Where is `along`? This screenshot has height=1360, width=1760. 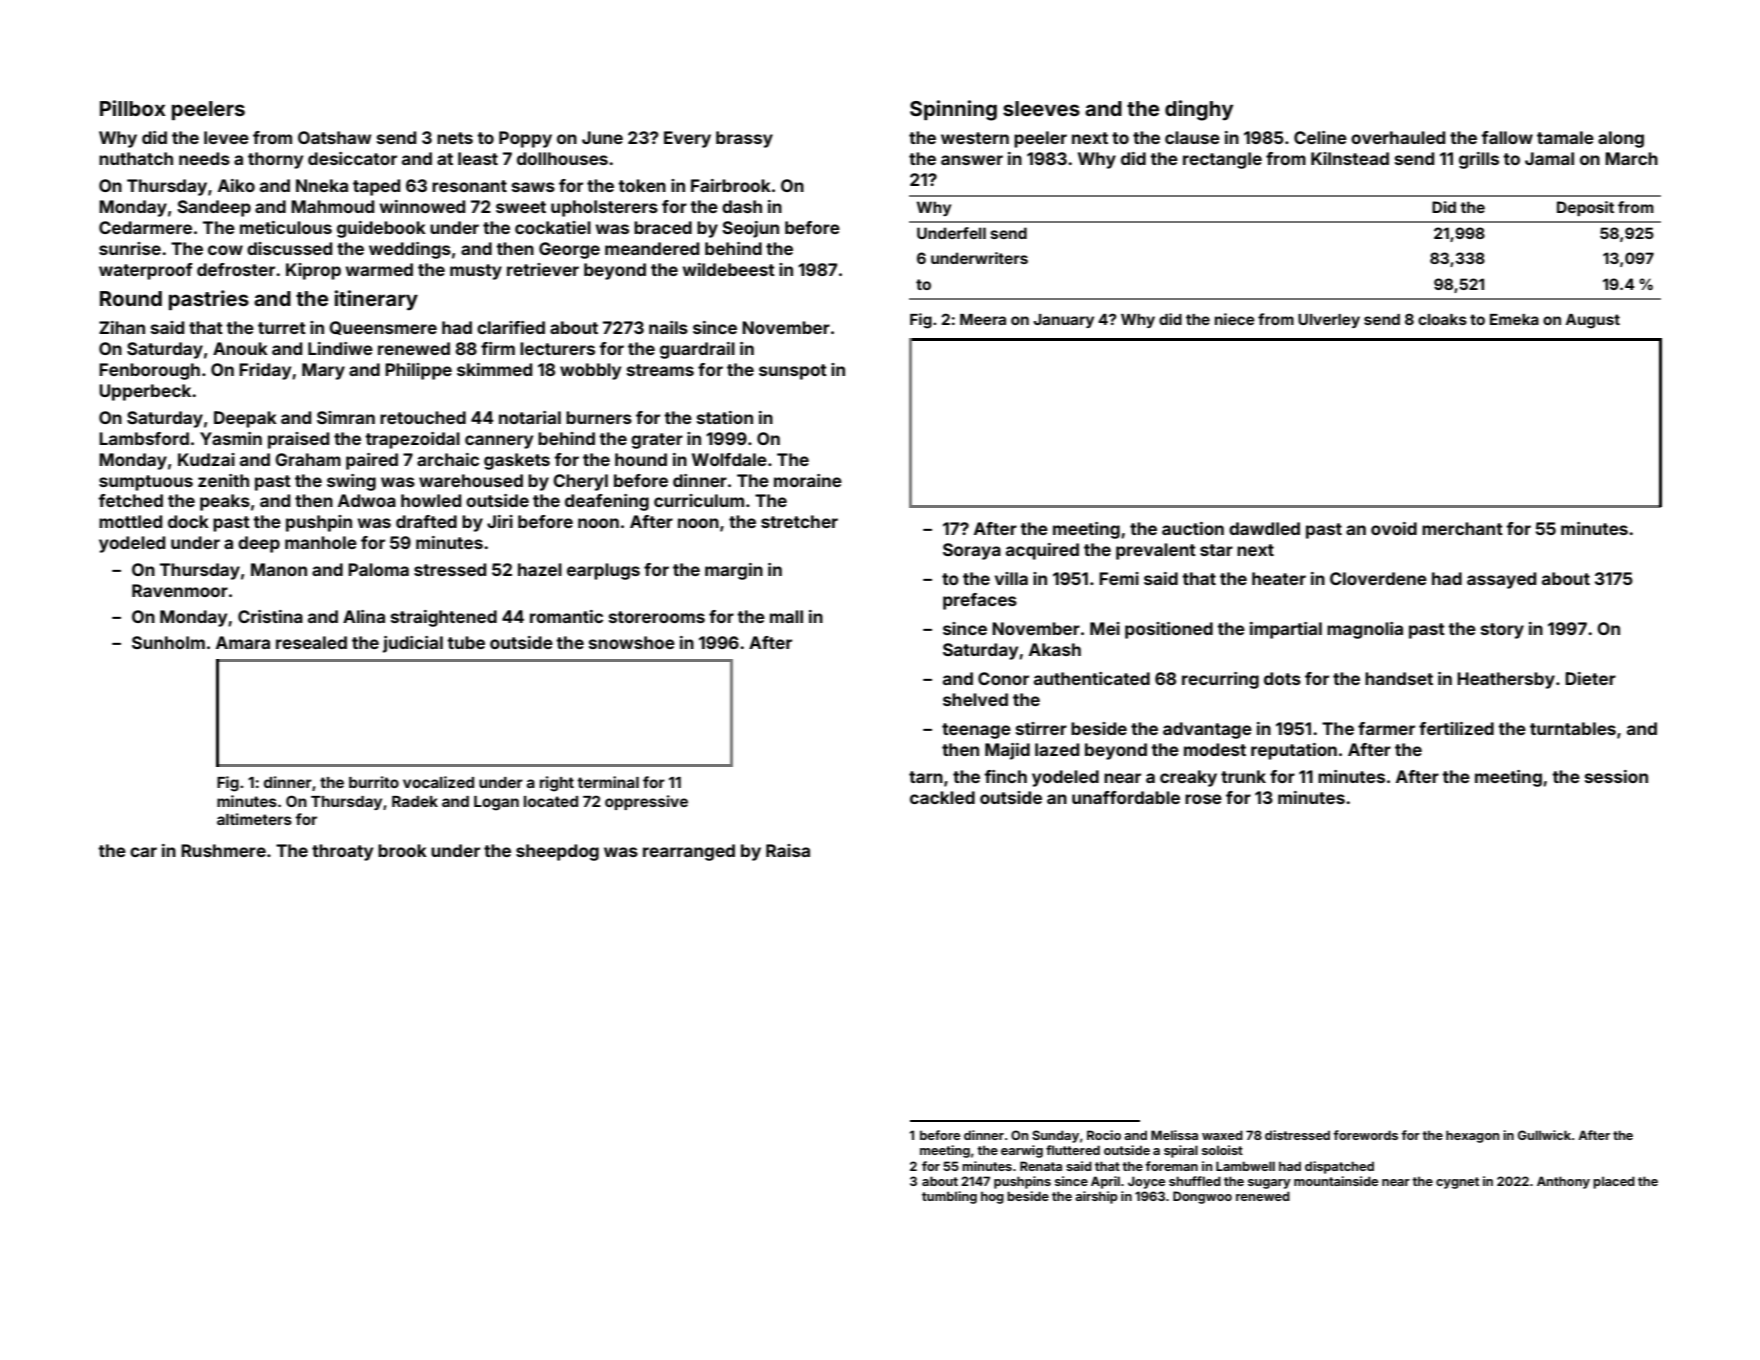
along is located at coordinates (1621, 139).
